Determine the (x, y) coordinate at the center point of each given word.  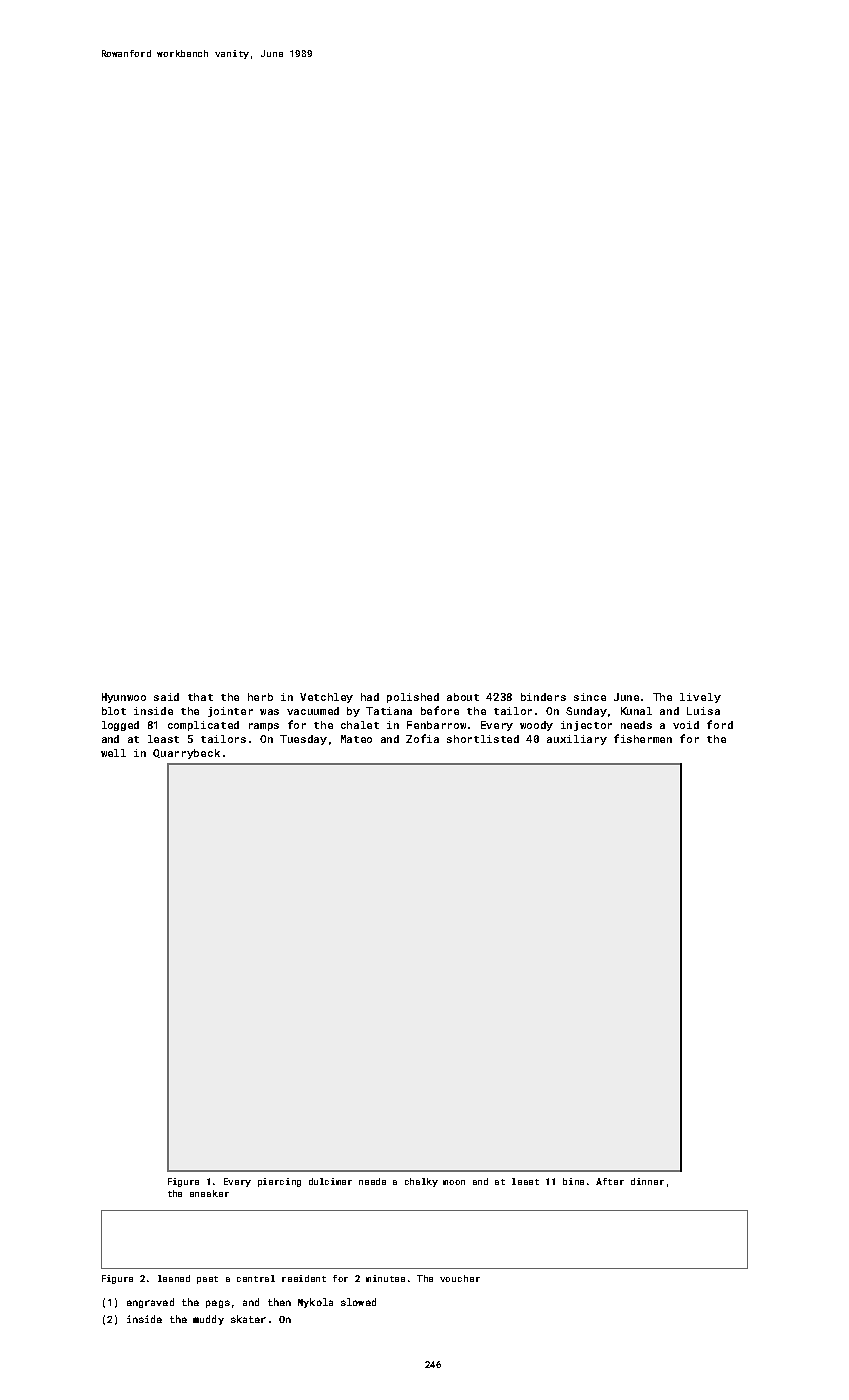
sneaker (209, 1193)
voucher (460, 1278)
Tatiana (389, 711)
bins (573, 1181)
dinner (647, 1181)
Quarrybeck (186, 754)
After (610, 1181)
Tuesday (303, 740)
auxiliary (577, 740)
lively (700, 698)
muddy (208, 1320)
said (166, 697)
